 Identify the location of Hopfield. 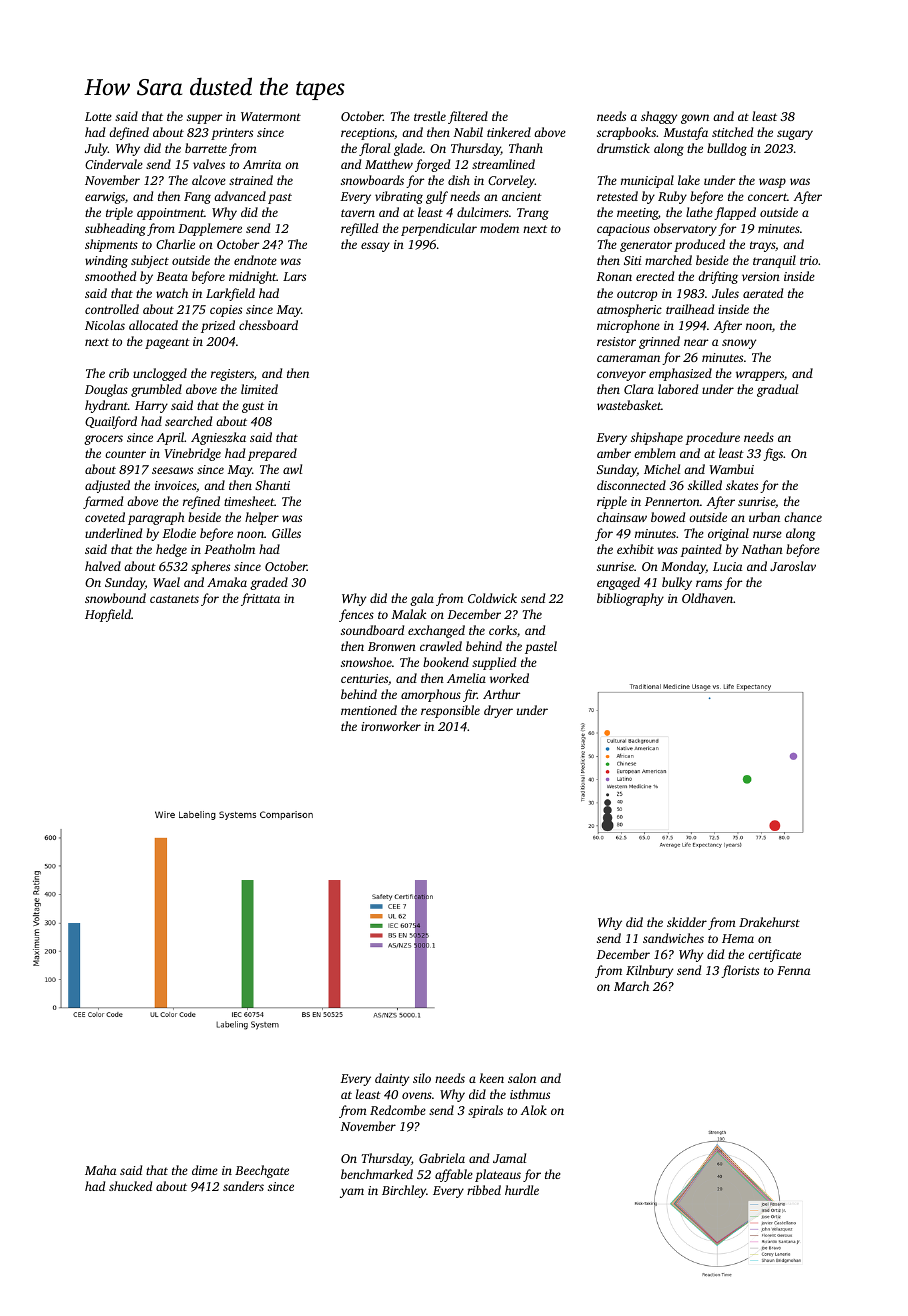
(108, 615).
